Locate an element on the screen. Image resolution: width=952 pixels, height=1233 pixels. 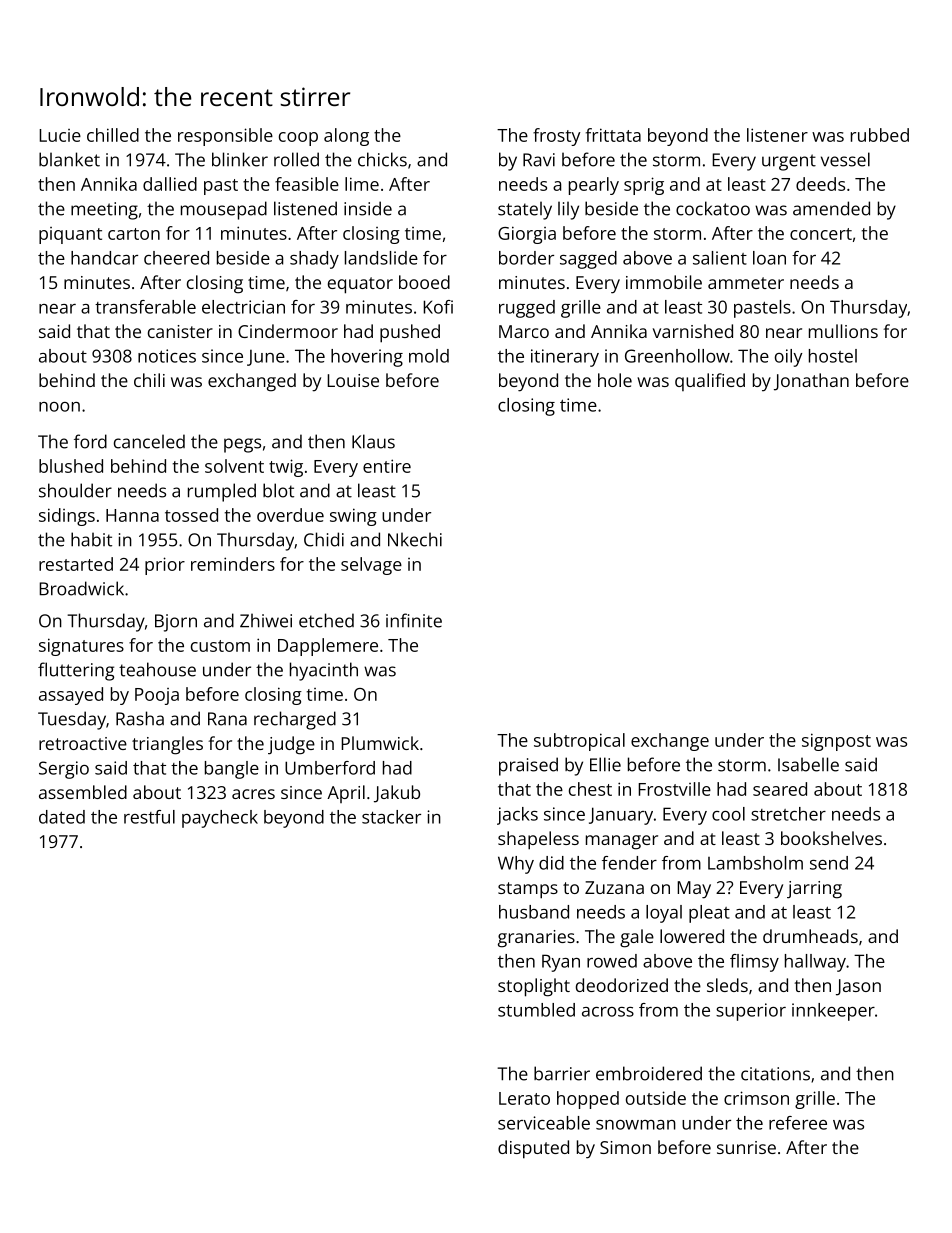
stacker is located at coordinates (391, 817).
